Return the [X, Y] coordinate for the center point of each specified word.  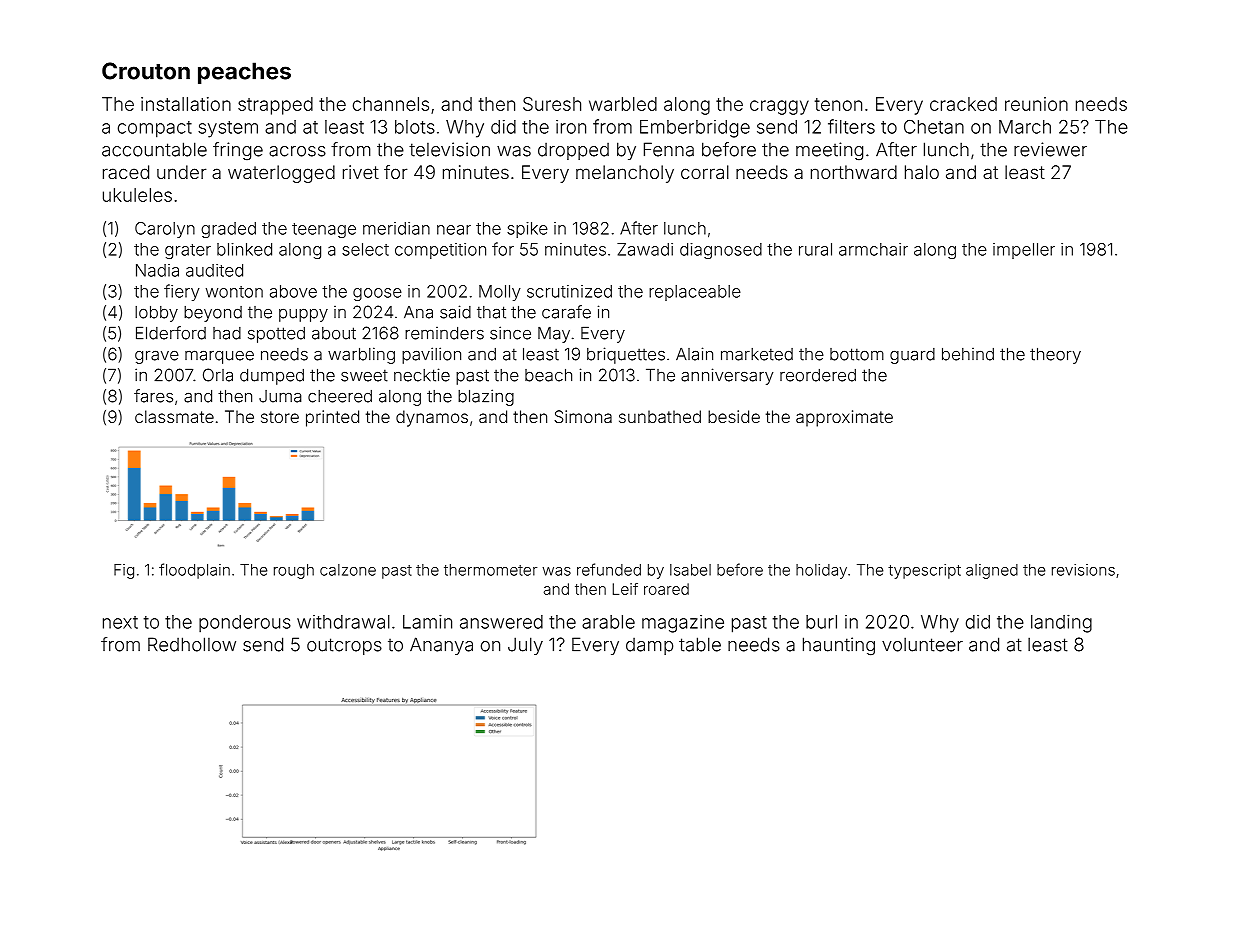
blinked [244, 249]
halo [922, 172]
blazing [486, 397]
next [120, 622]
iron [571, 127]
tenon [838, 104]
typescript [924, 571]
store [280, 417]
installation [186, 104]
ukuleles [137, 195]
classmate [174, 416]
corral [705, 172]
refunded [609, 569]
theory [1055, 355]
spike [527, 230]
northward [854, 172]
